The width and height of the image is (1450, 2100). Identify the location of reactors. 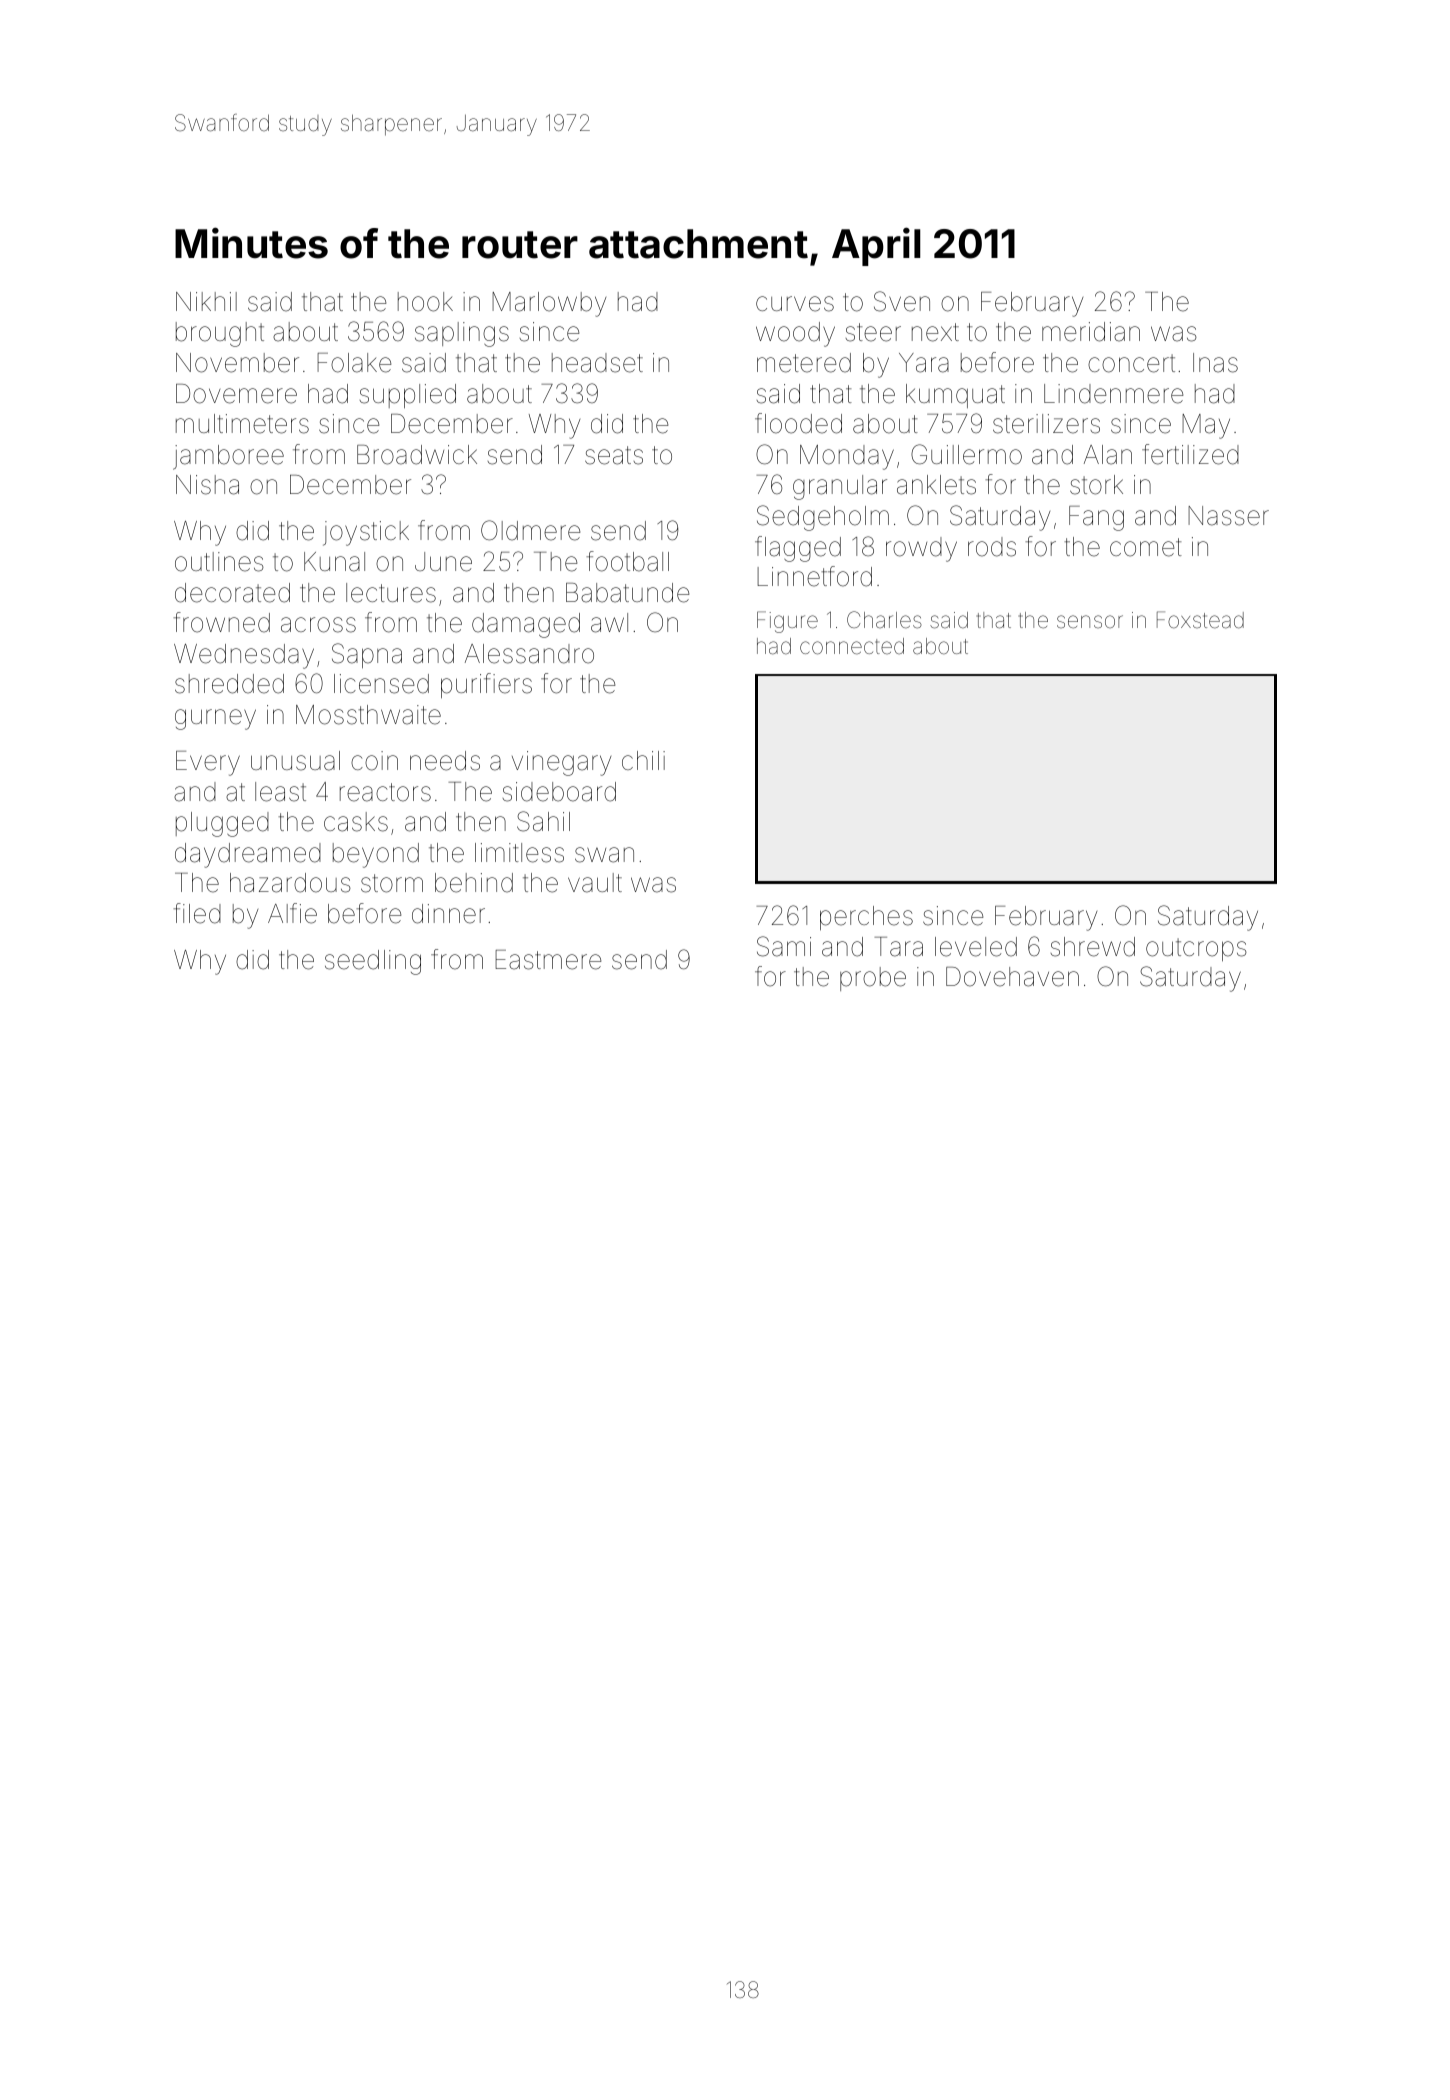
(385, 792).
